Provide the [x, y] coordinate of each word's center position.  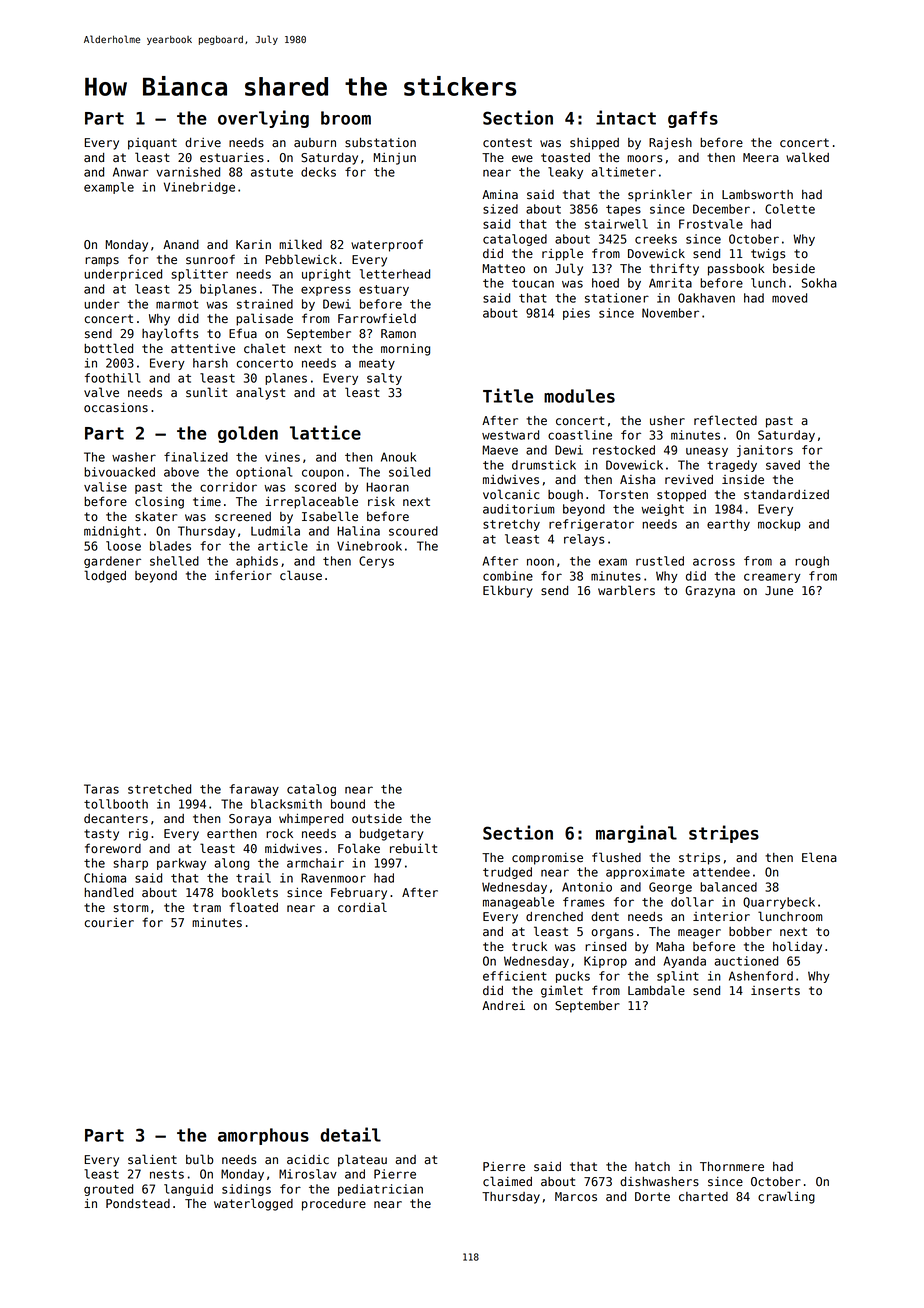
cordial [362, 907]
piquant [152, 144]
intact [626, 117]
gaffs [693, 119]
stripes [724, 834]
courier [109, 923]
